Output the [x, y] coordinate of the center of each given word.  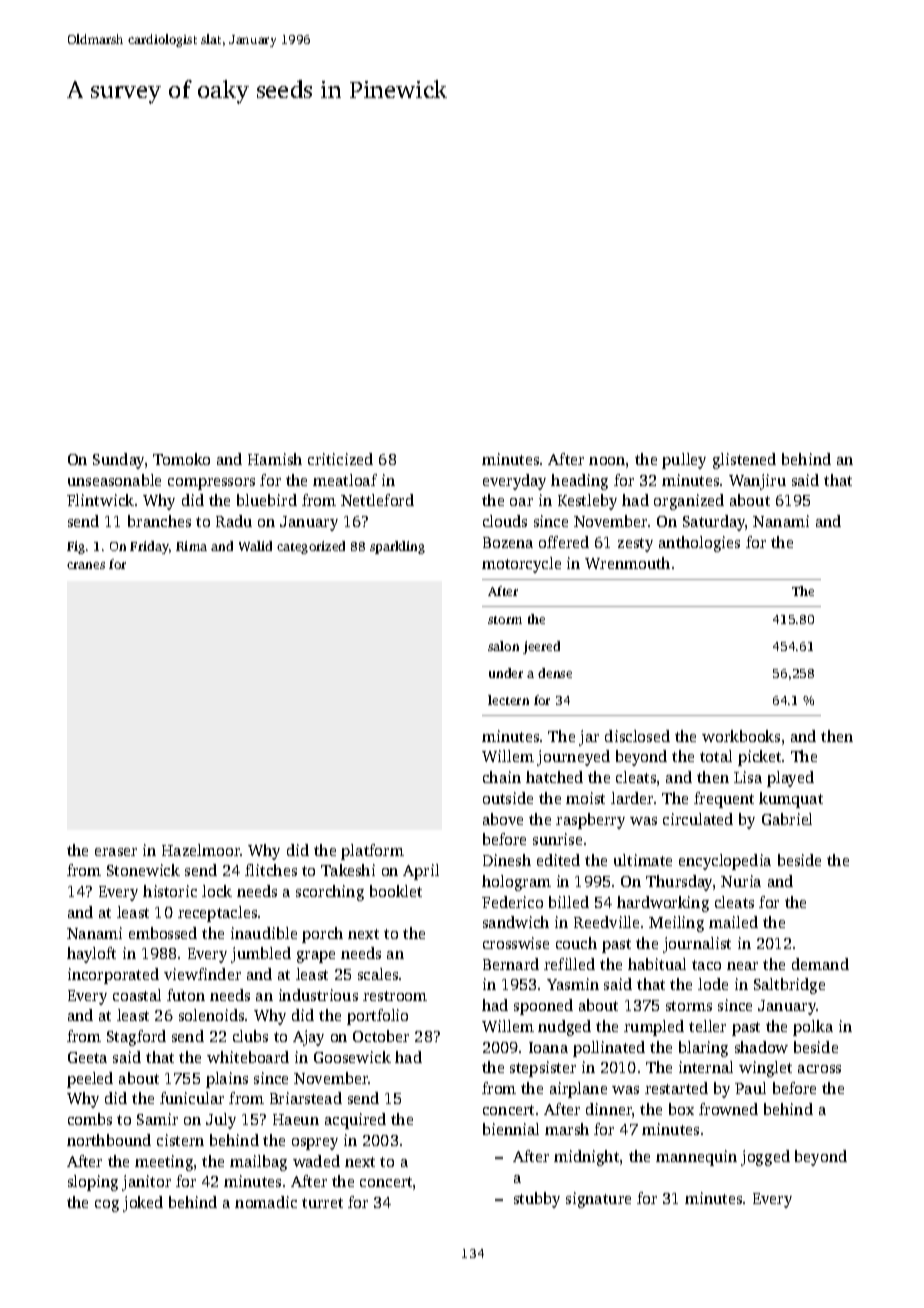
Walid [255, 546]
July [221, 1121]
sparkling [397, 547]
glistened [744, 461]
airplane [578, 1090]
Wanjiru [757, 482]
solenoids [211, 1015]
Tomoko [181, 459]
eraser [116, 852]
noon [607, 461]
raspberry [590, 821]
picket [759, 758]
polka [813, 1028]
